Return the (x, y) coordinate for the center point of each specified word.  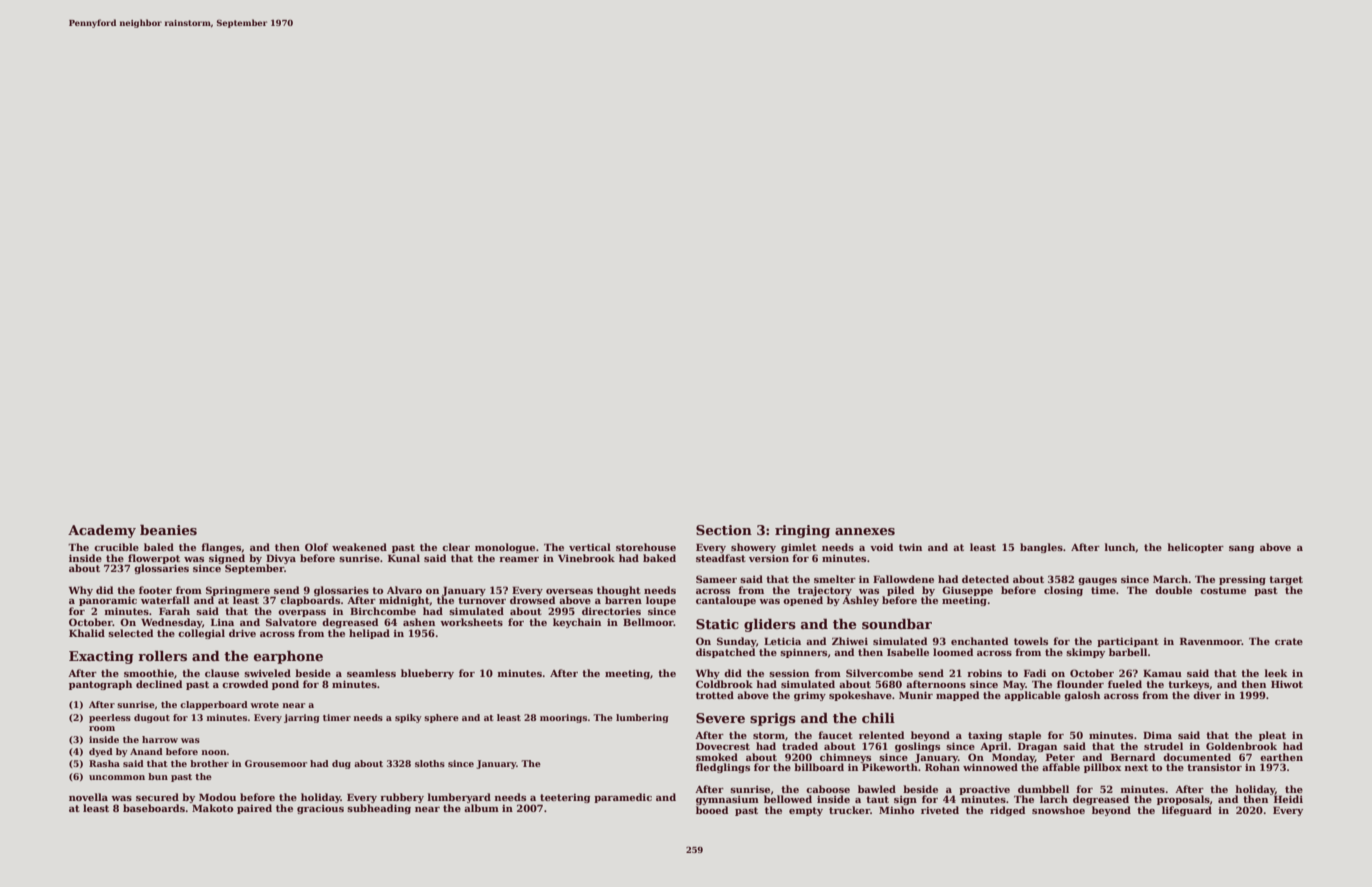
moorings (563, 718)
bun (158, 776)
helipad (369, 634)
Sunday (736, 642)
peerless (110, 718)
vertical (590, 547)
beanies (168, 530)
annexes (865, 531)
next (1136, 767)
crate (1289, 641)
